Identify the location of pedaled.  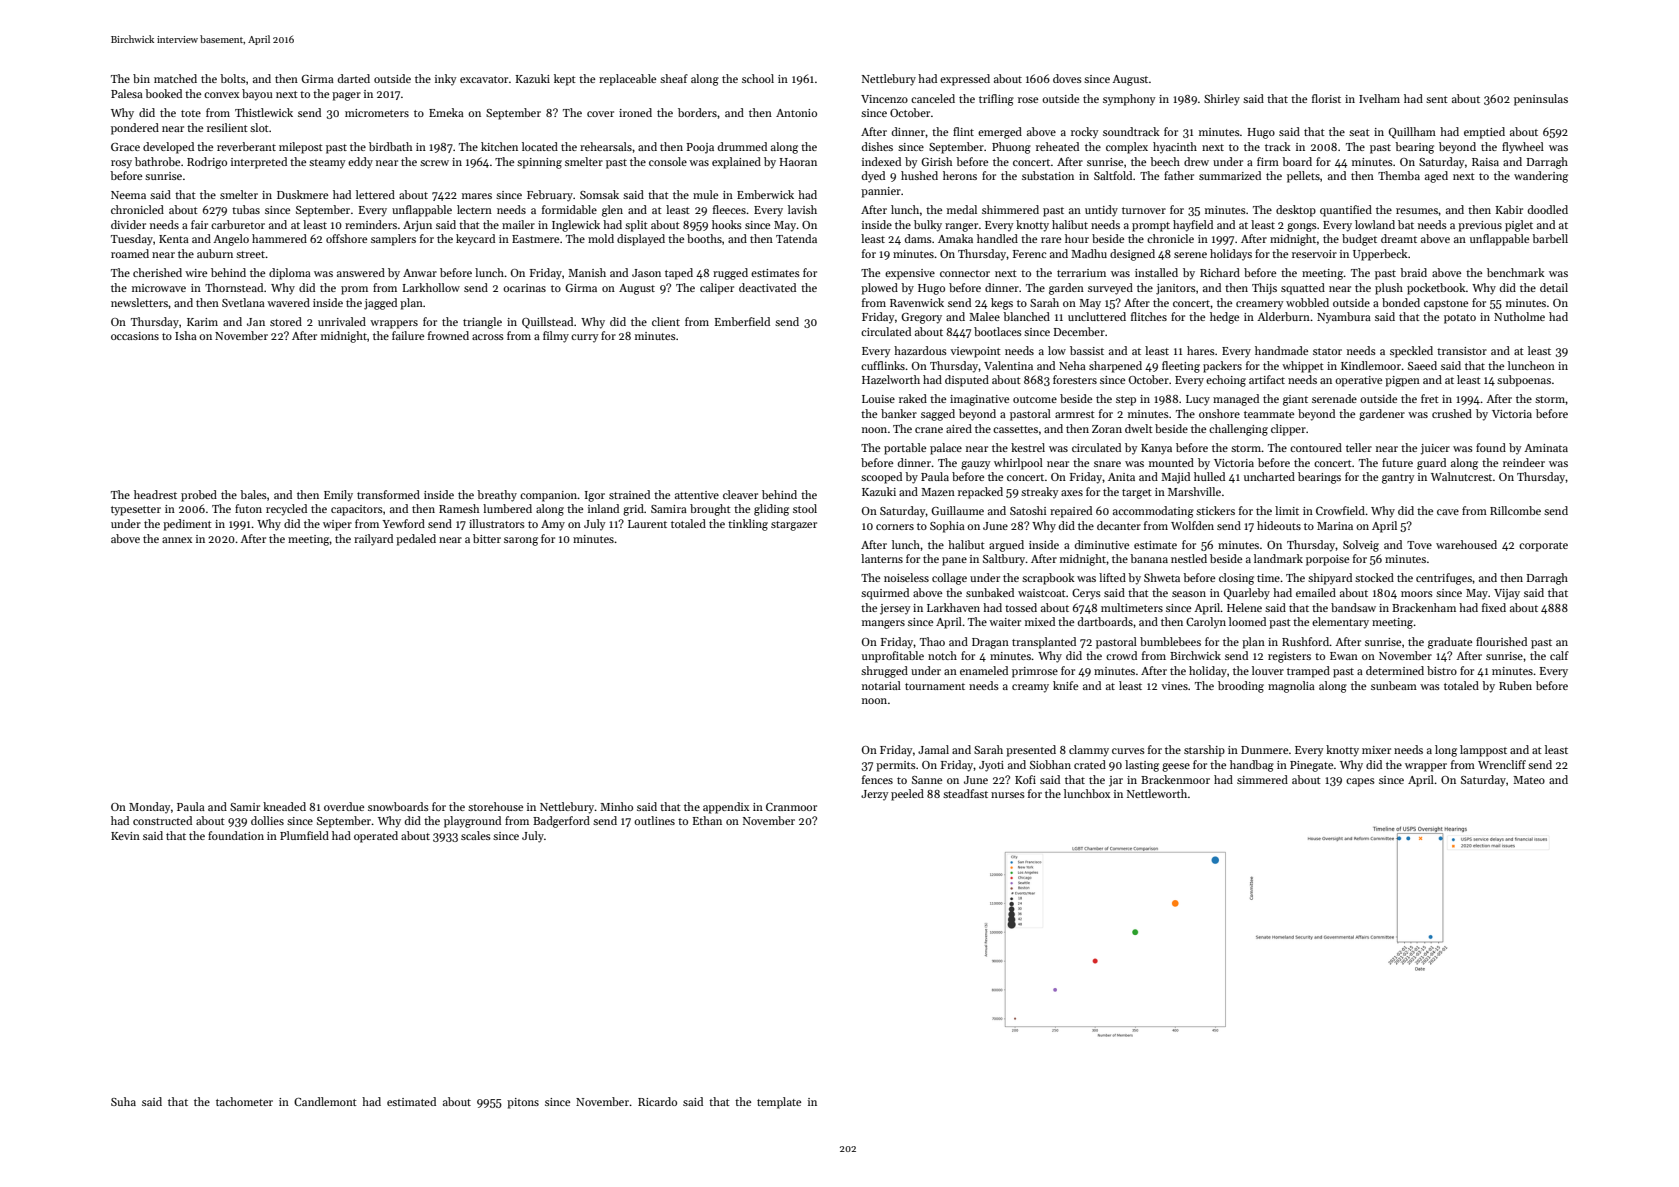
(416, 540).
